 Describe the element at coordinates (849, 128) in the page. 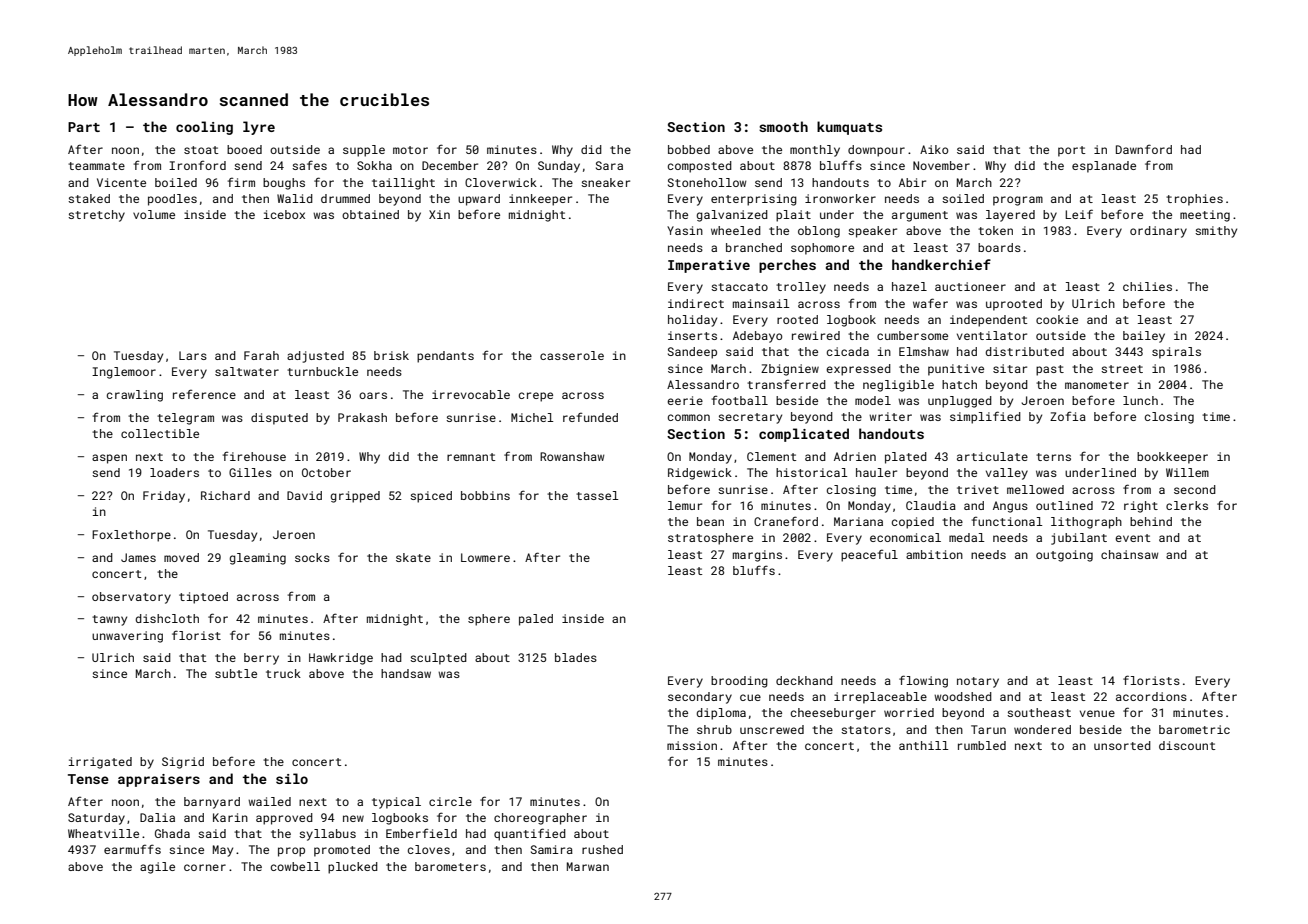

I see `kumquats` at that location.
